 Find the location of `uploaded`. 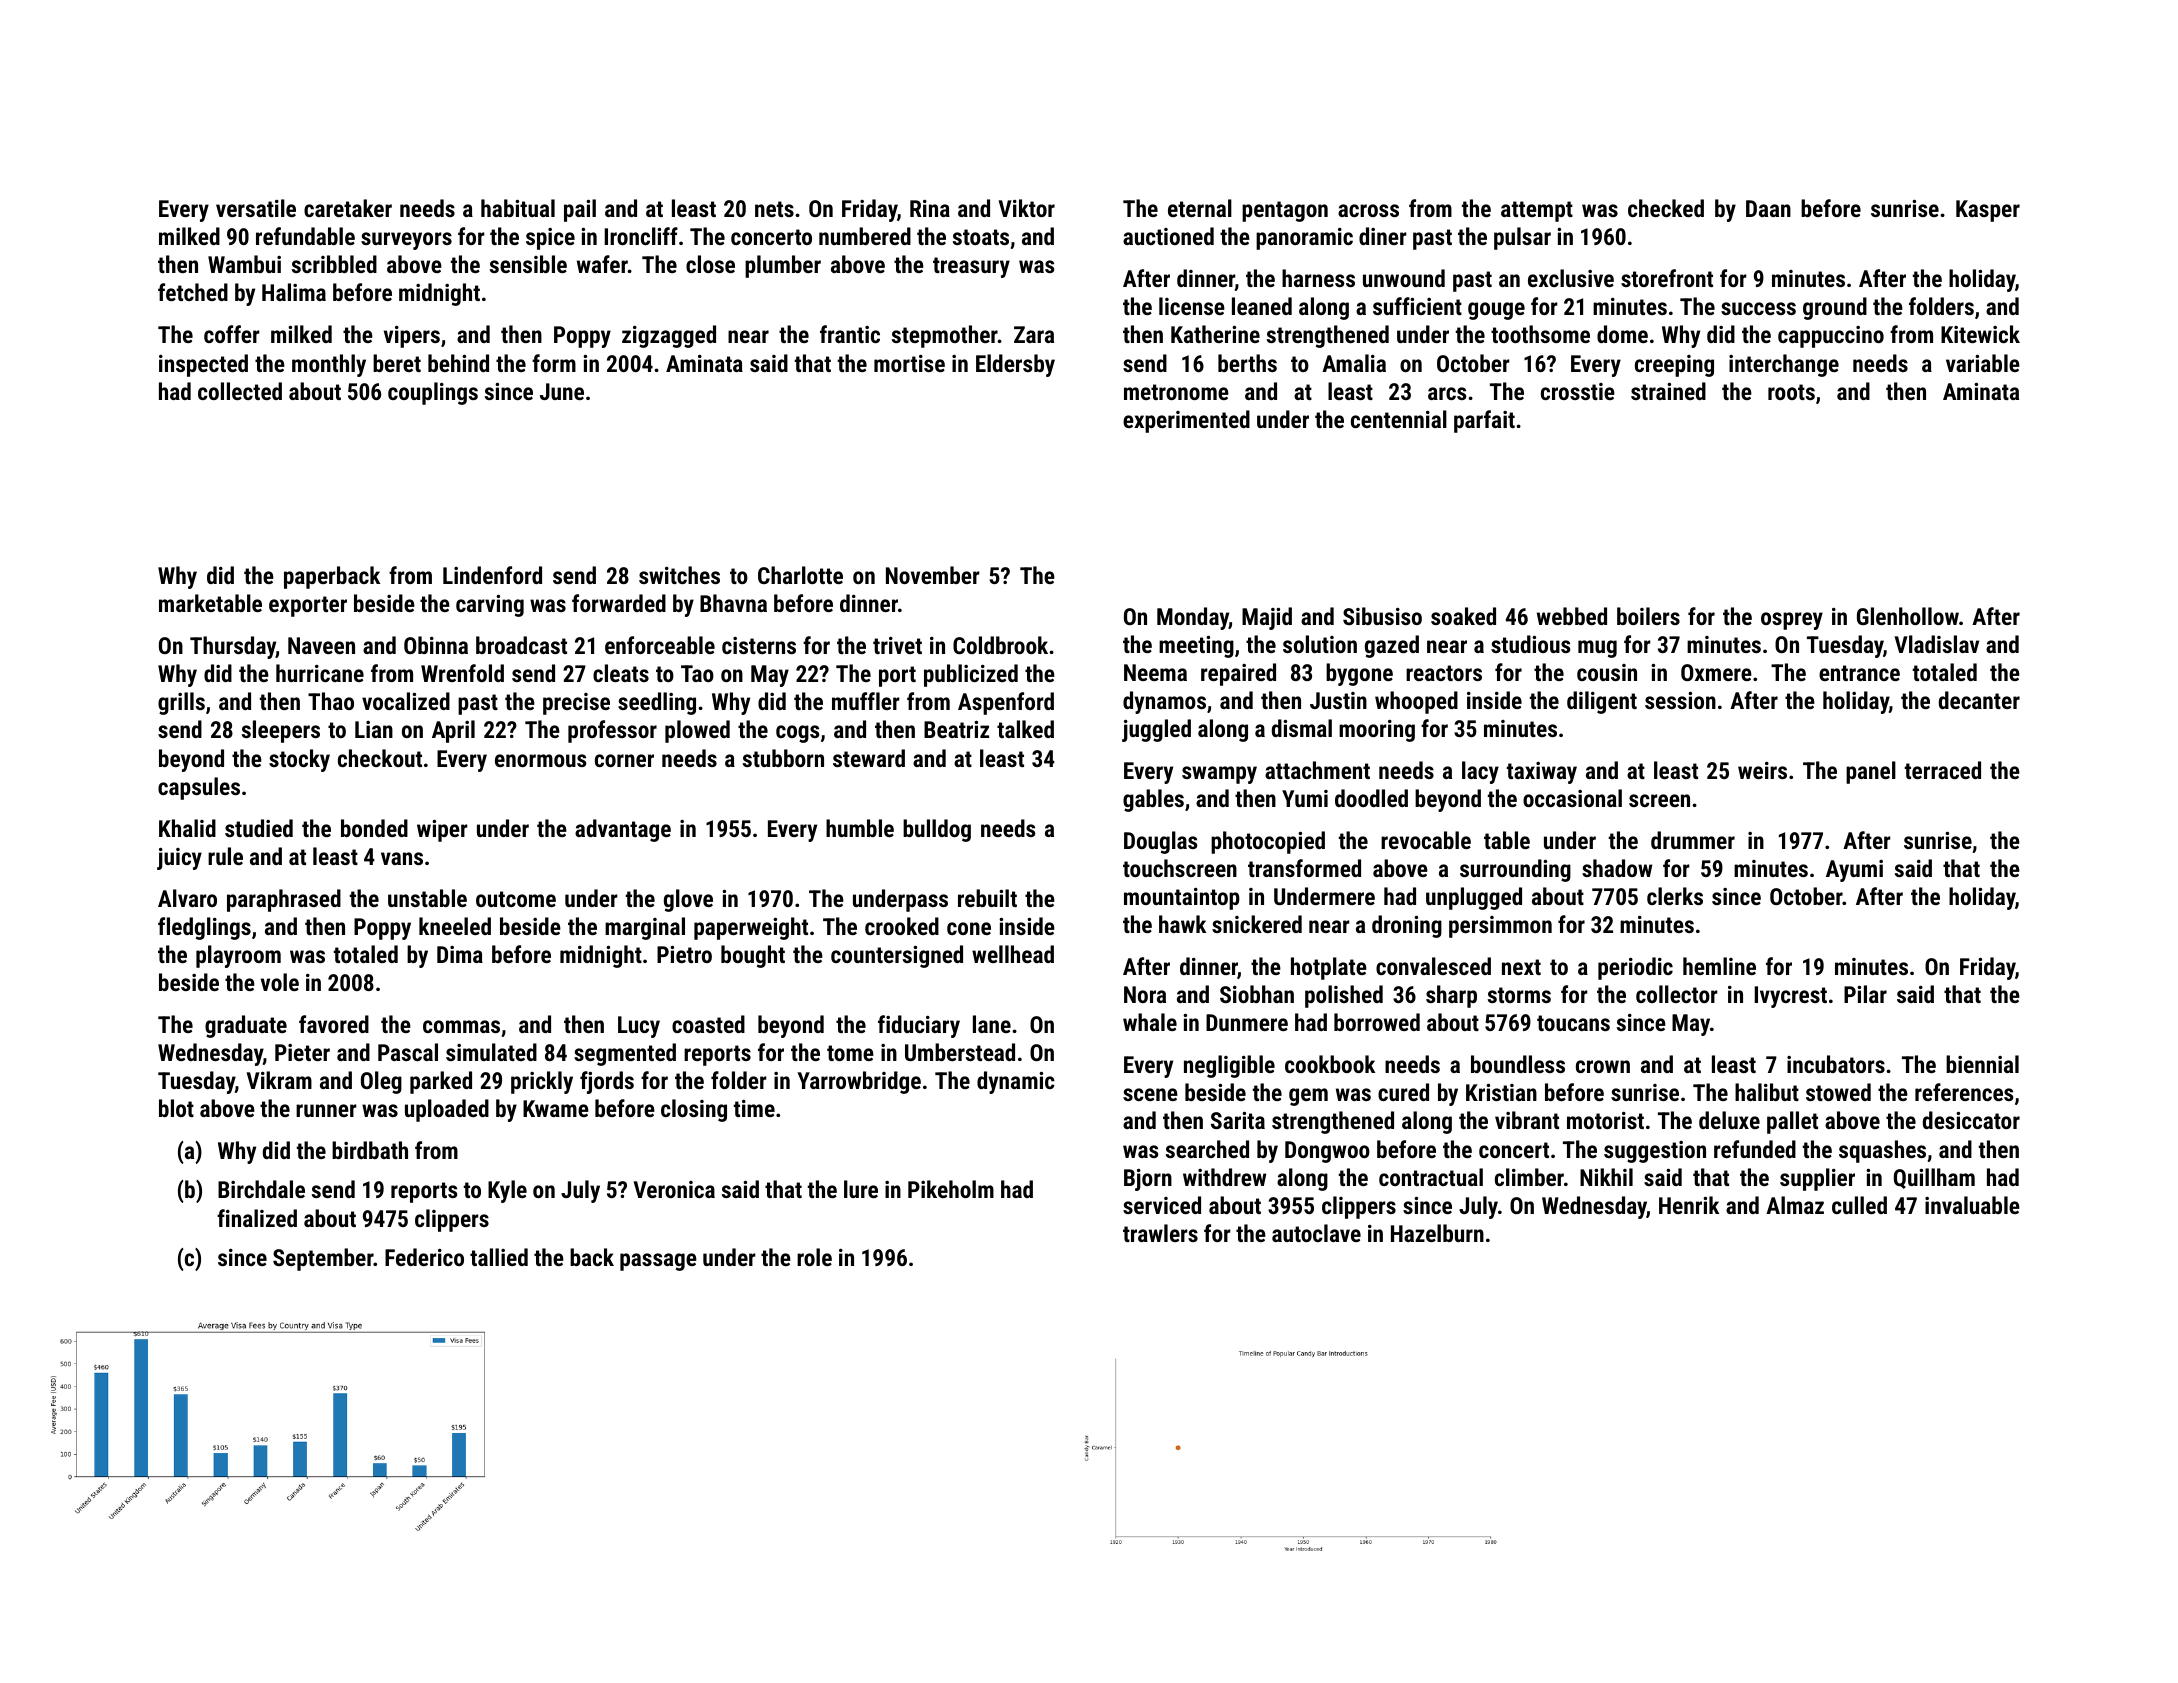

uploaded is located at coordinates (447, 1110).
